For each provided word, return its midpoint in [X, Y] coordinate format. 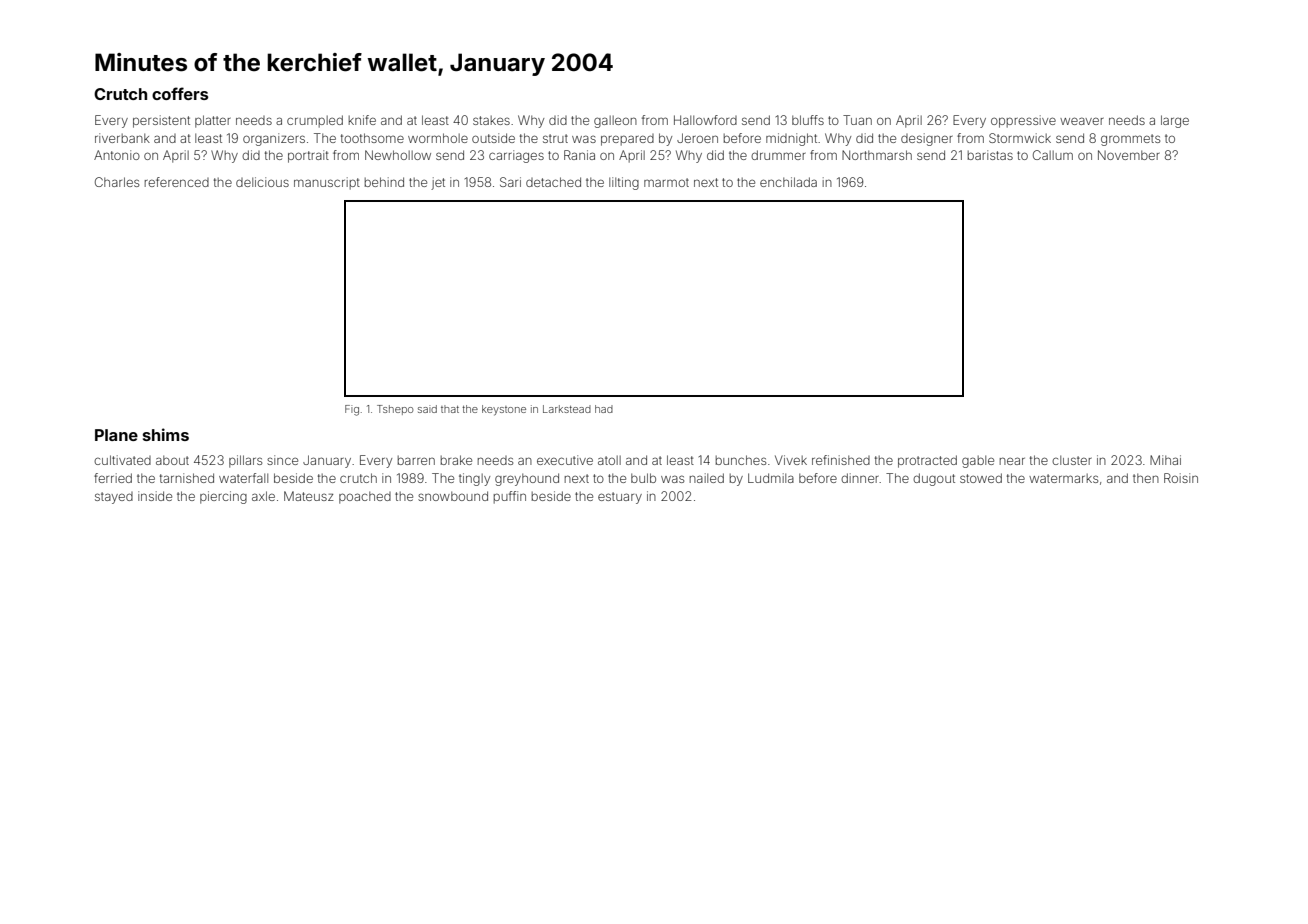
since [282, 460]
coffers [180, 93]
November [1129, 155]
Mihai [1165, 460]
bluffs [808, 120]
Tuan [857, 120]
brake [456, 460]
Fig [352, 410]
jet [438, 183]
